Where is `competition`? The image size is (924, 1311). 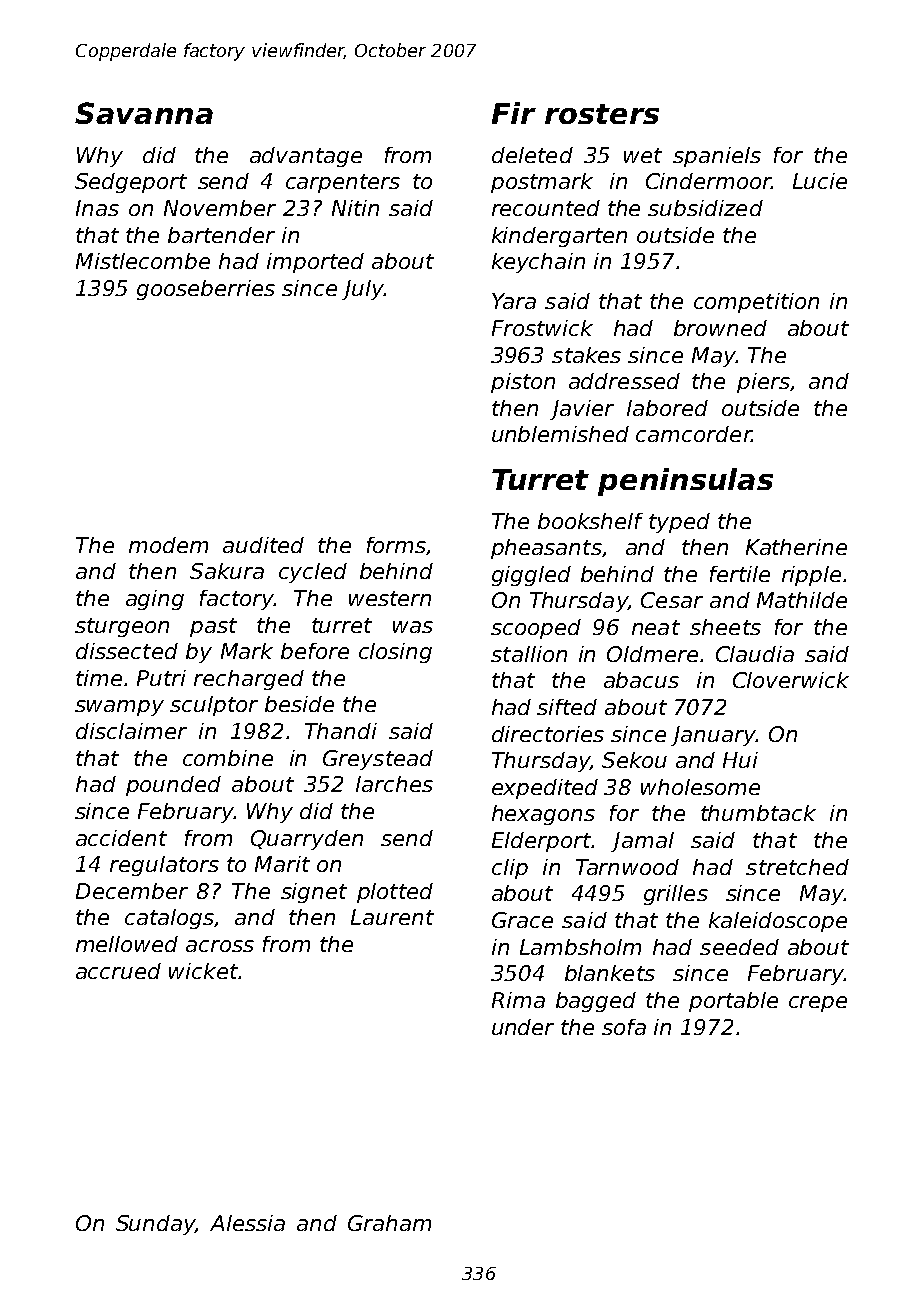
competition is located at coordinates (756, 303).
